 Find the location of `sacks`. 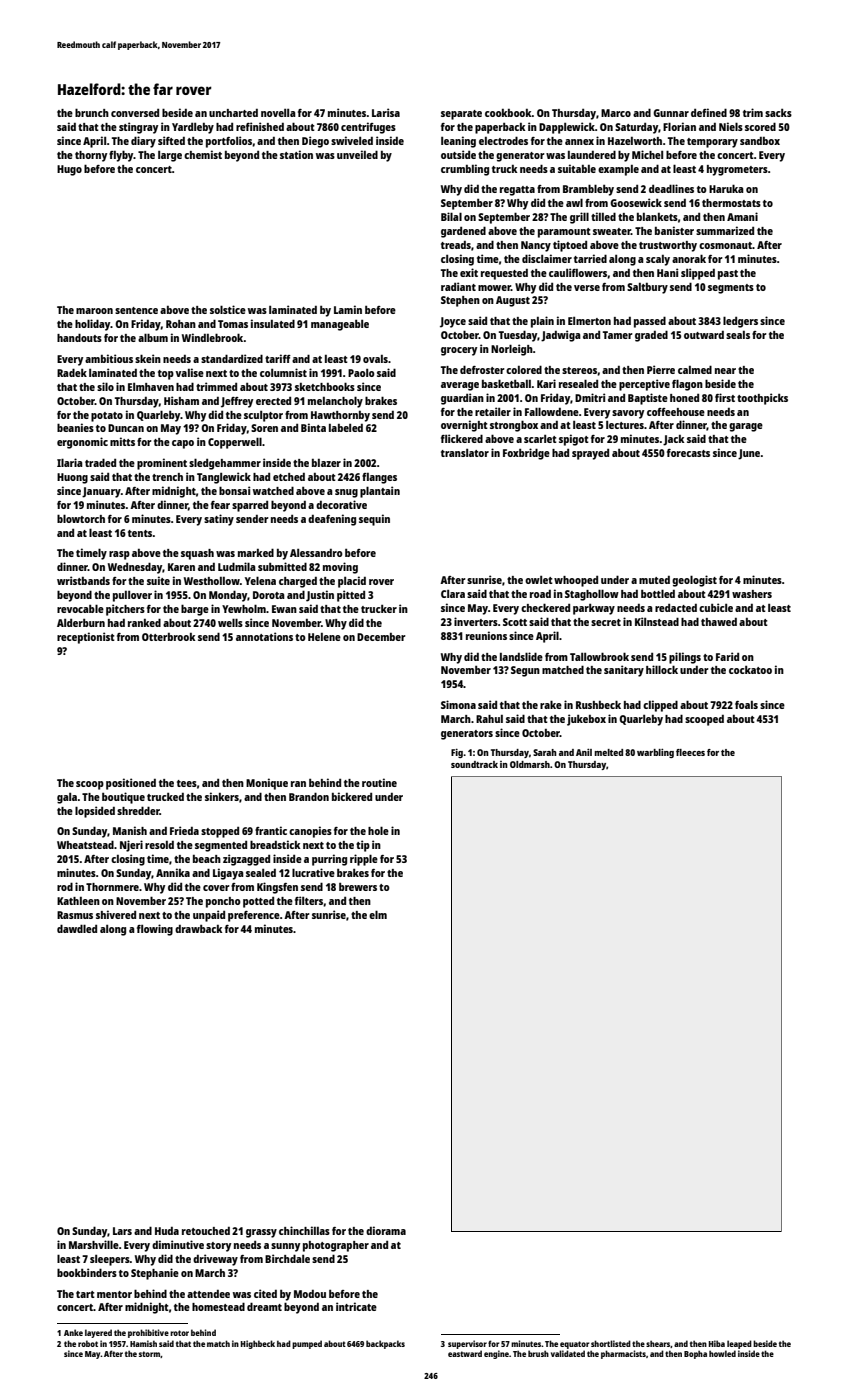

sacks is located at coordinates (778, 113).
